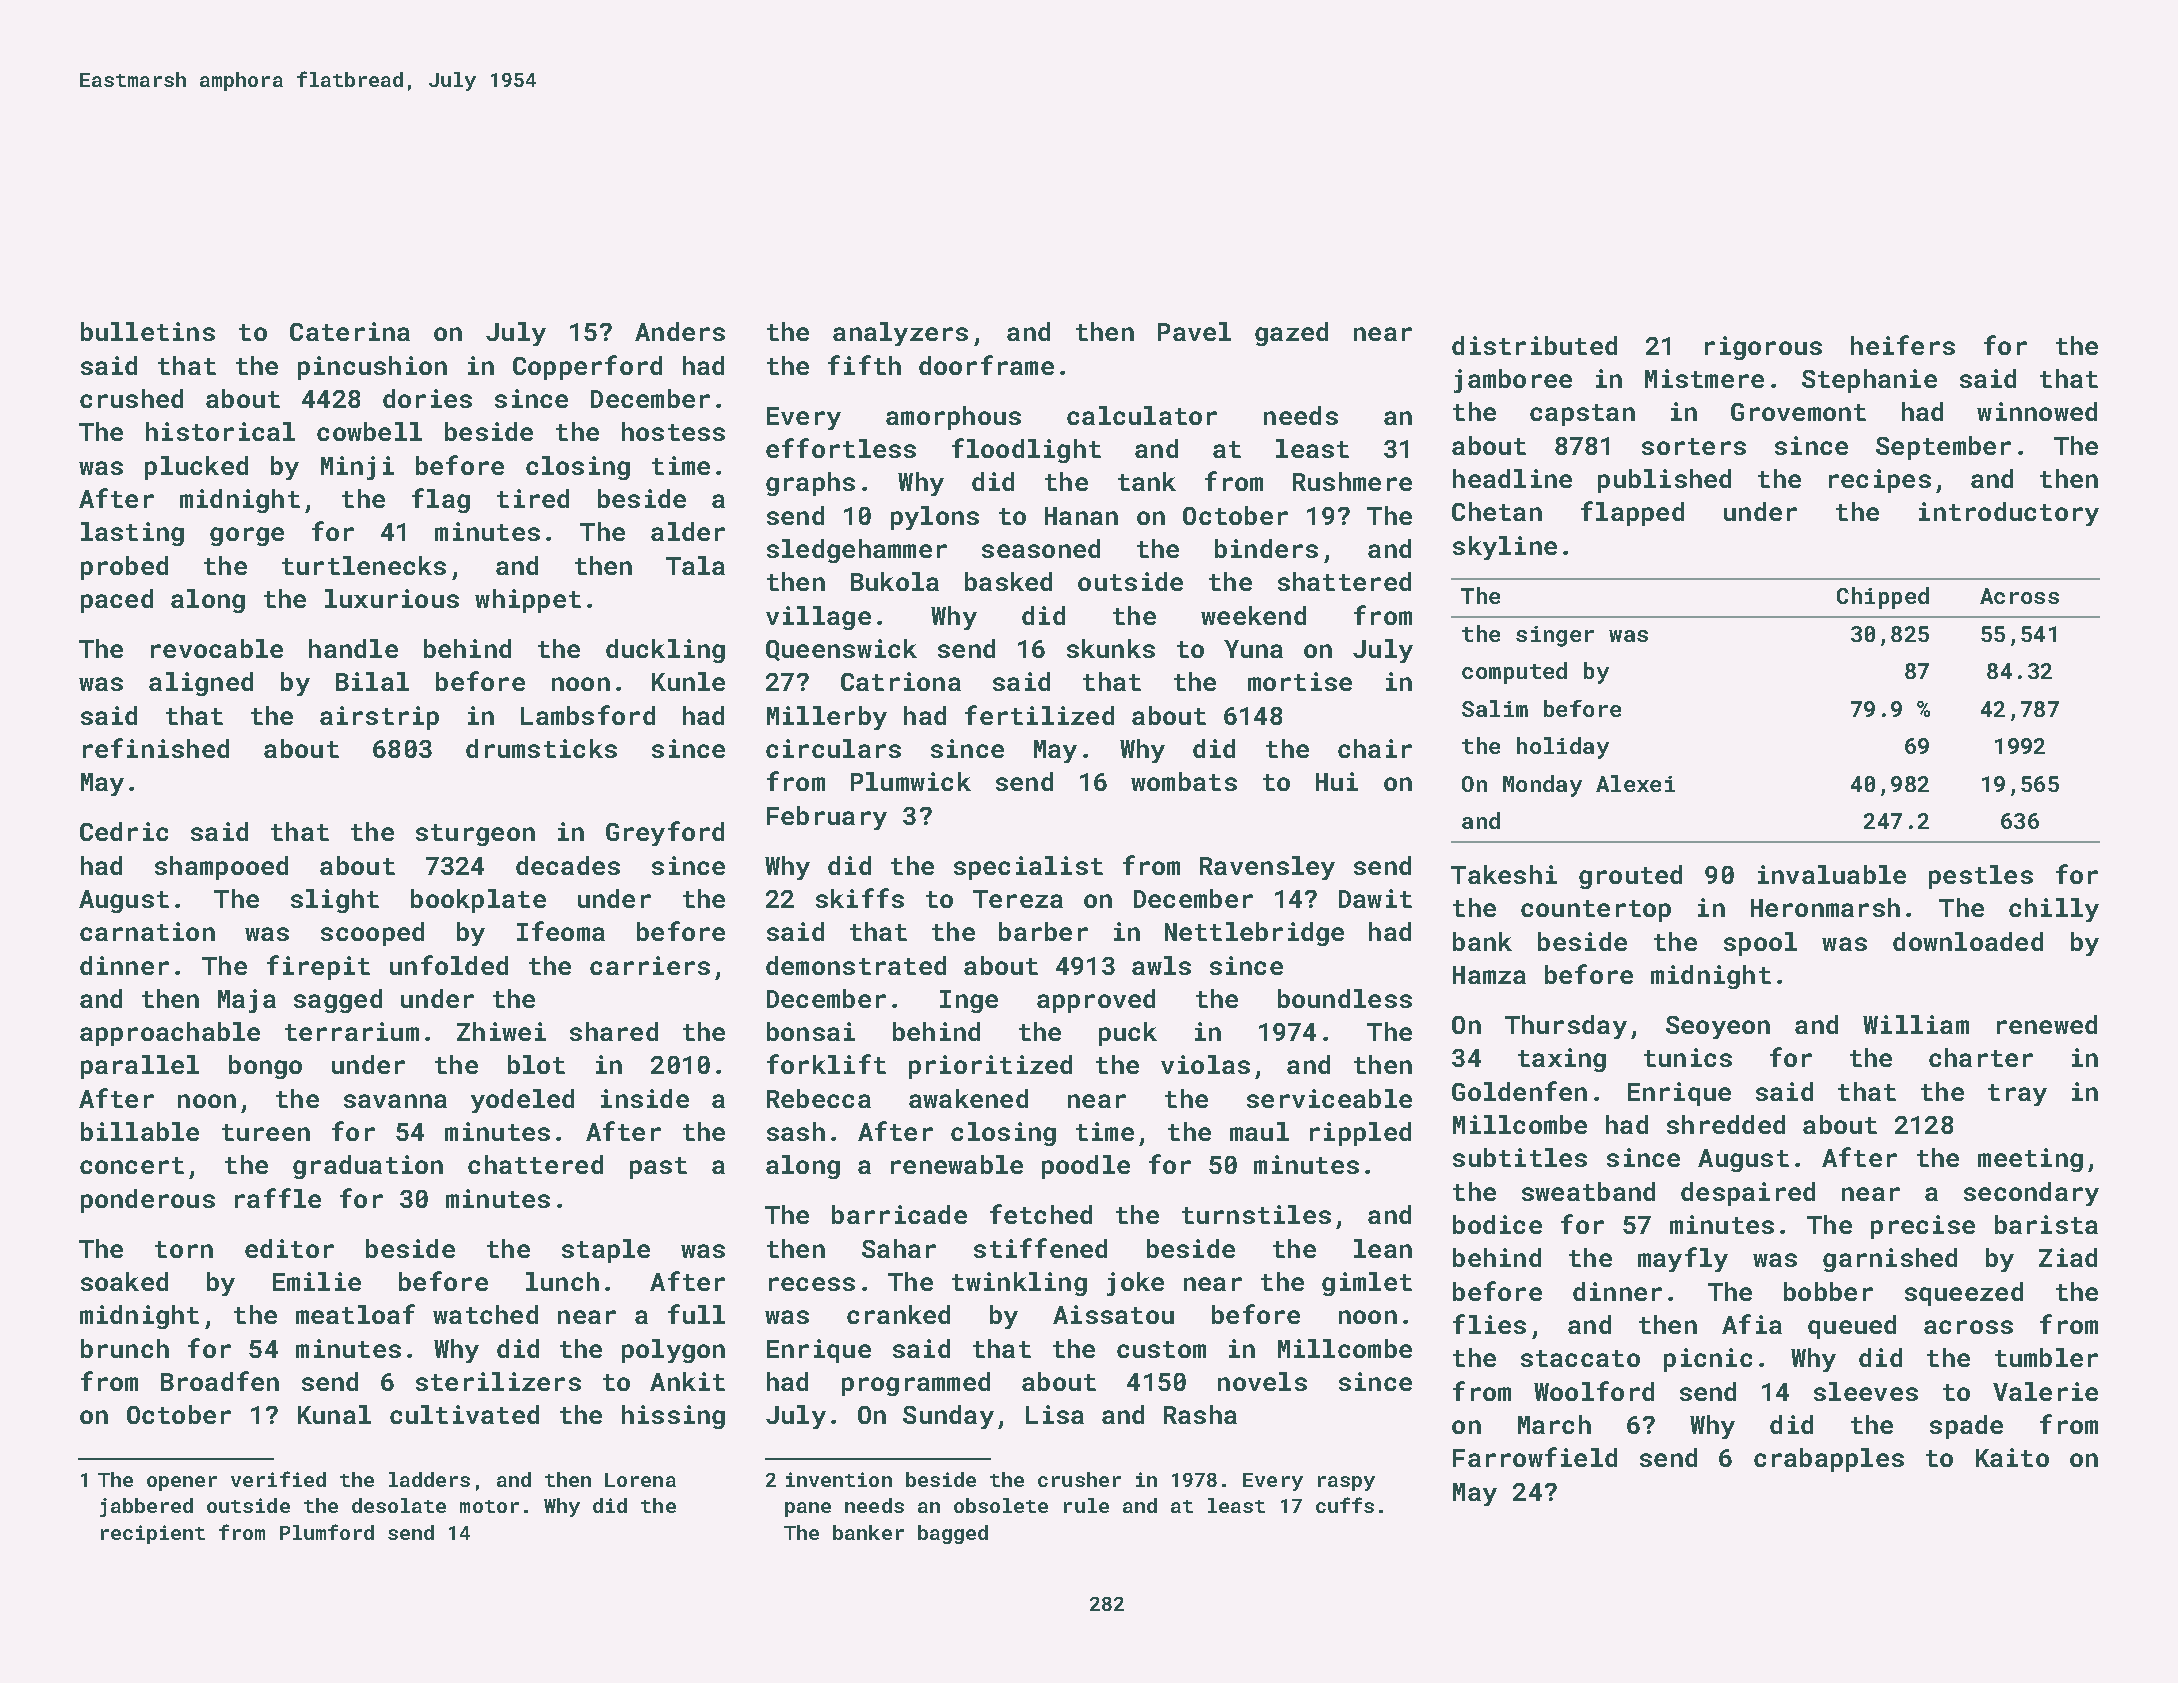 This screenshot has width=2178, height=1683. What do you see at coordinates (335, 901) in the screenshot?
I see `slight` at bounding box center [335, 901].
